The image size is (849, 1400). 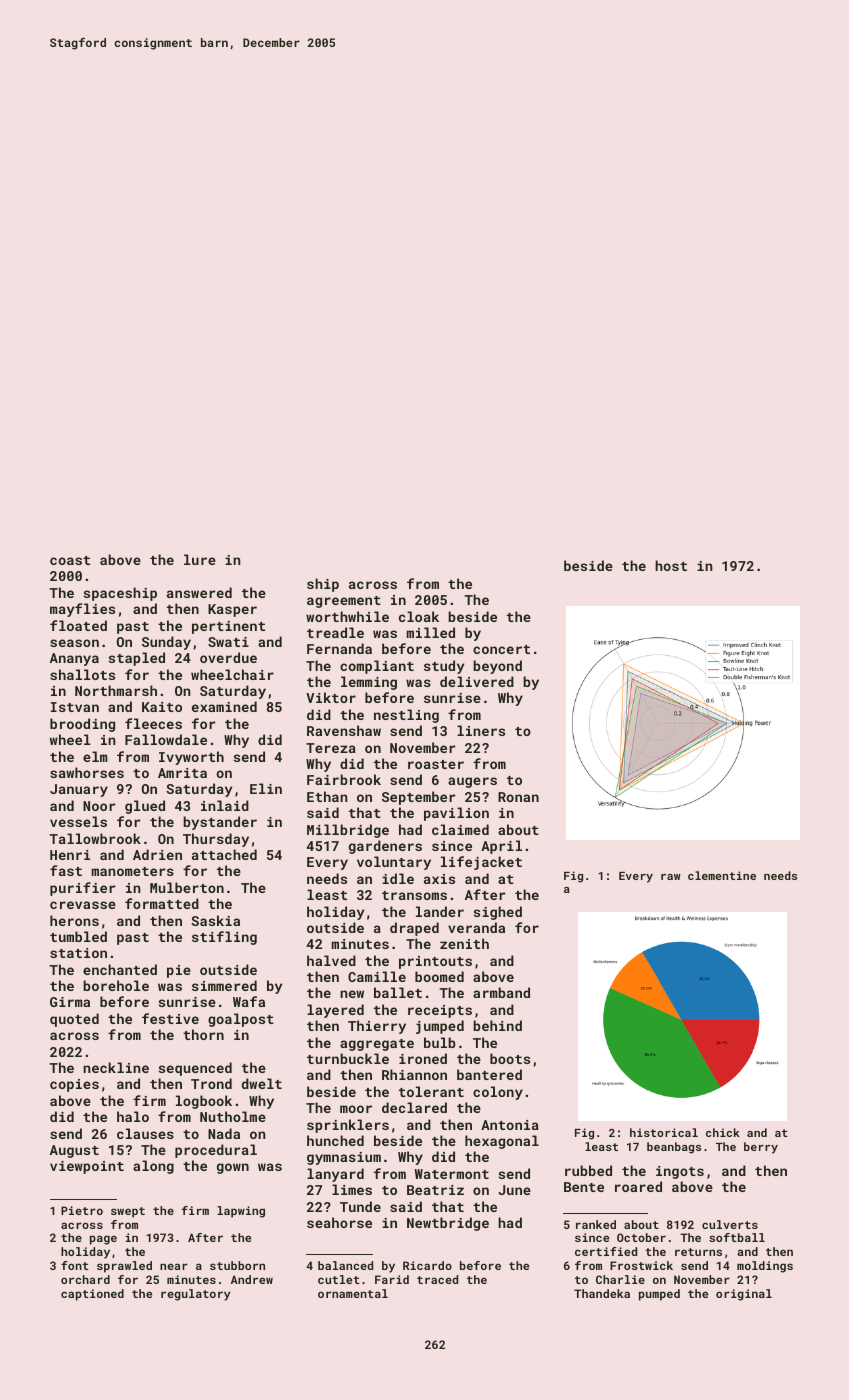 I want to click on delivered, so click(x=477, y=681).
